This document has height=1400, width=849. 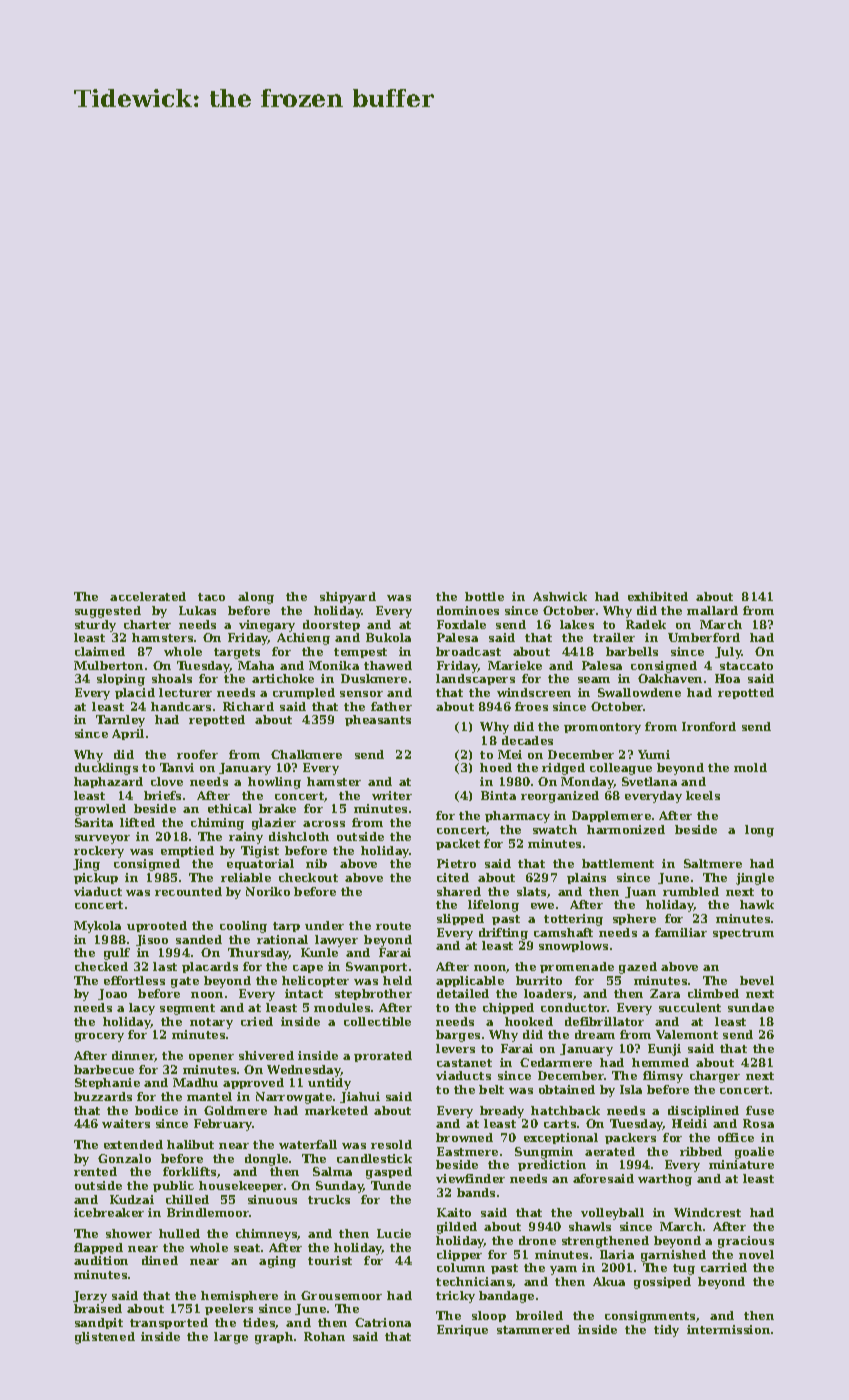 I want to click on exhibited, so click(x=658, y=596).
